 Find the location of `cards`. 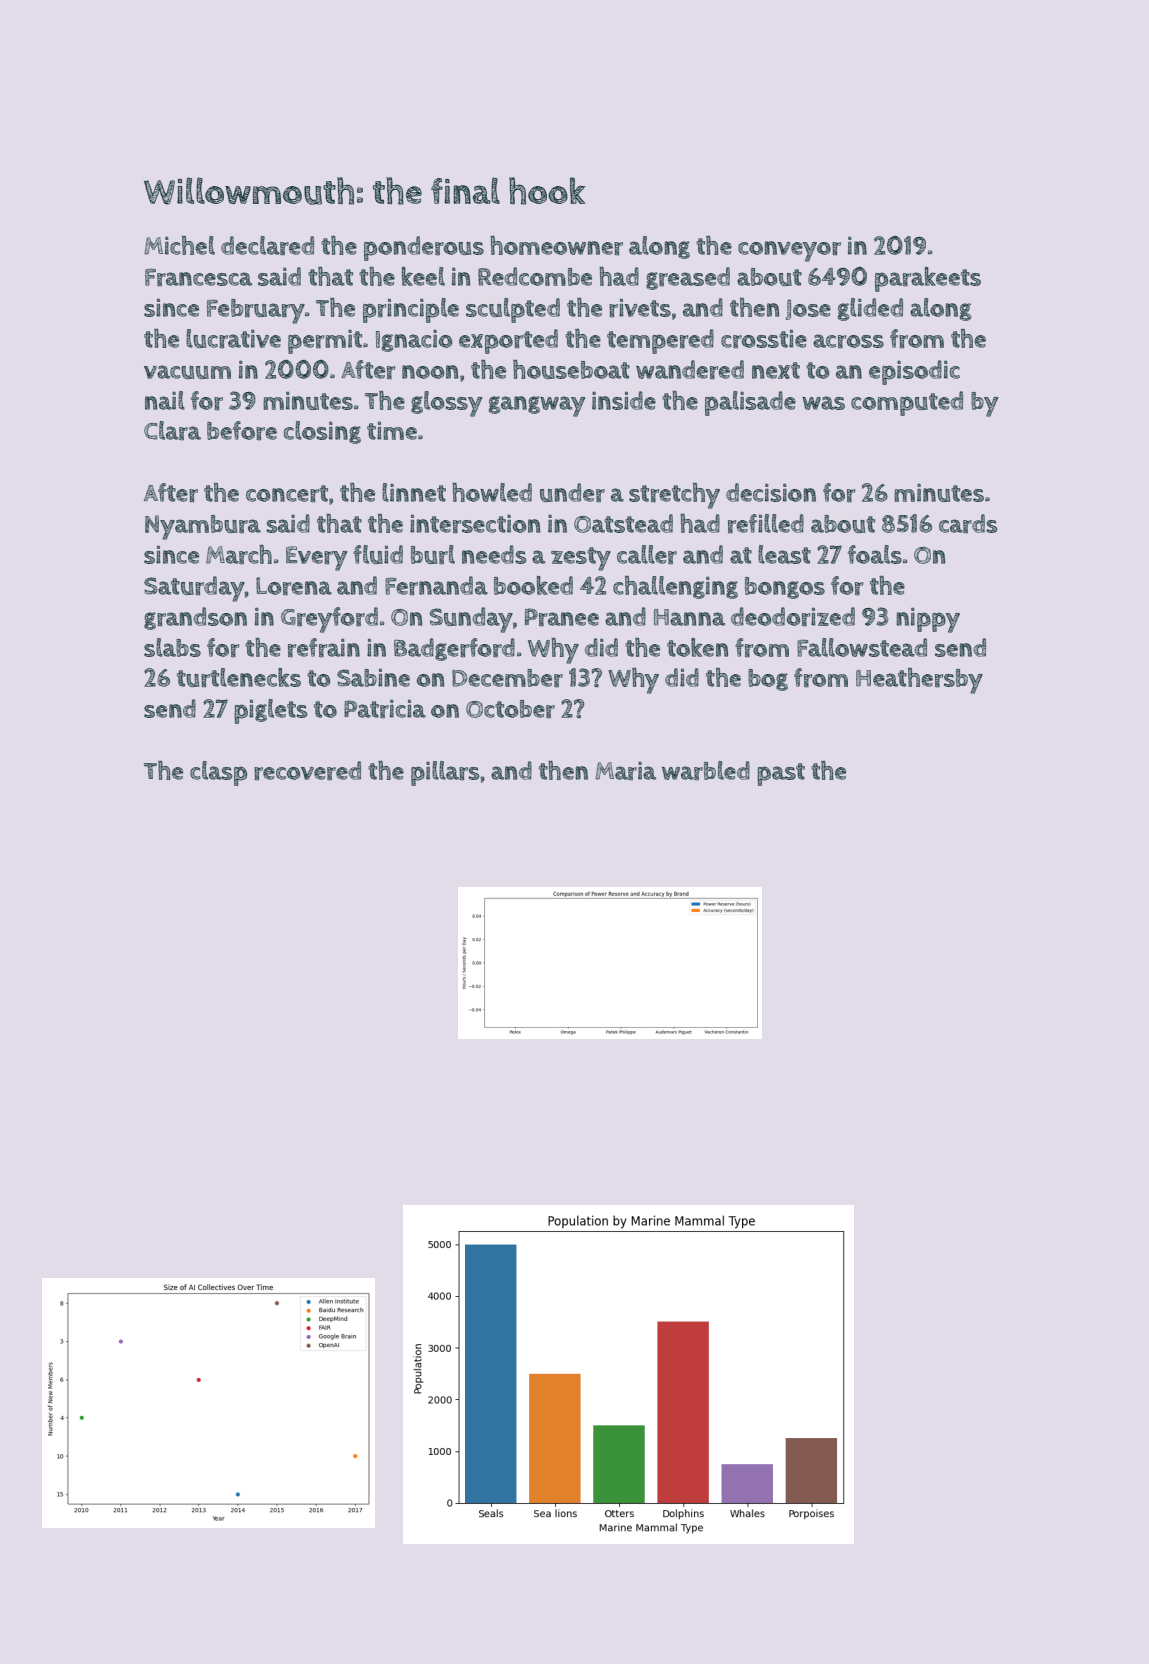

cards is located at coordinates (968, 524).
